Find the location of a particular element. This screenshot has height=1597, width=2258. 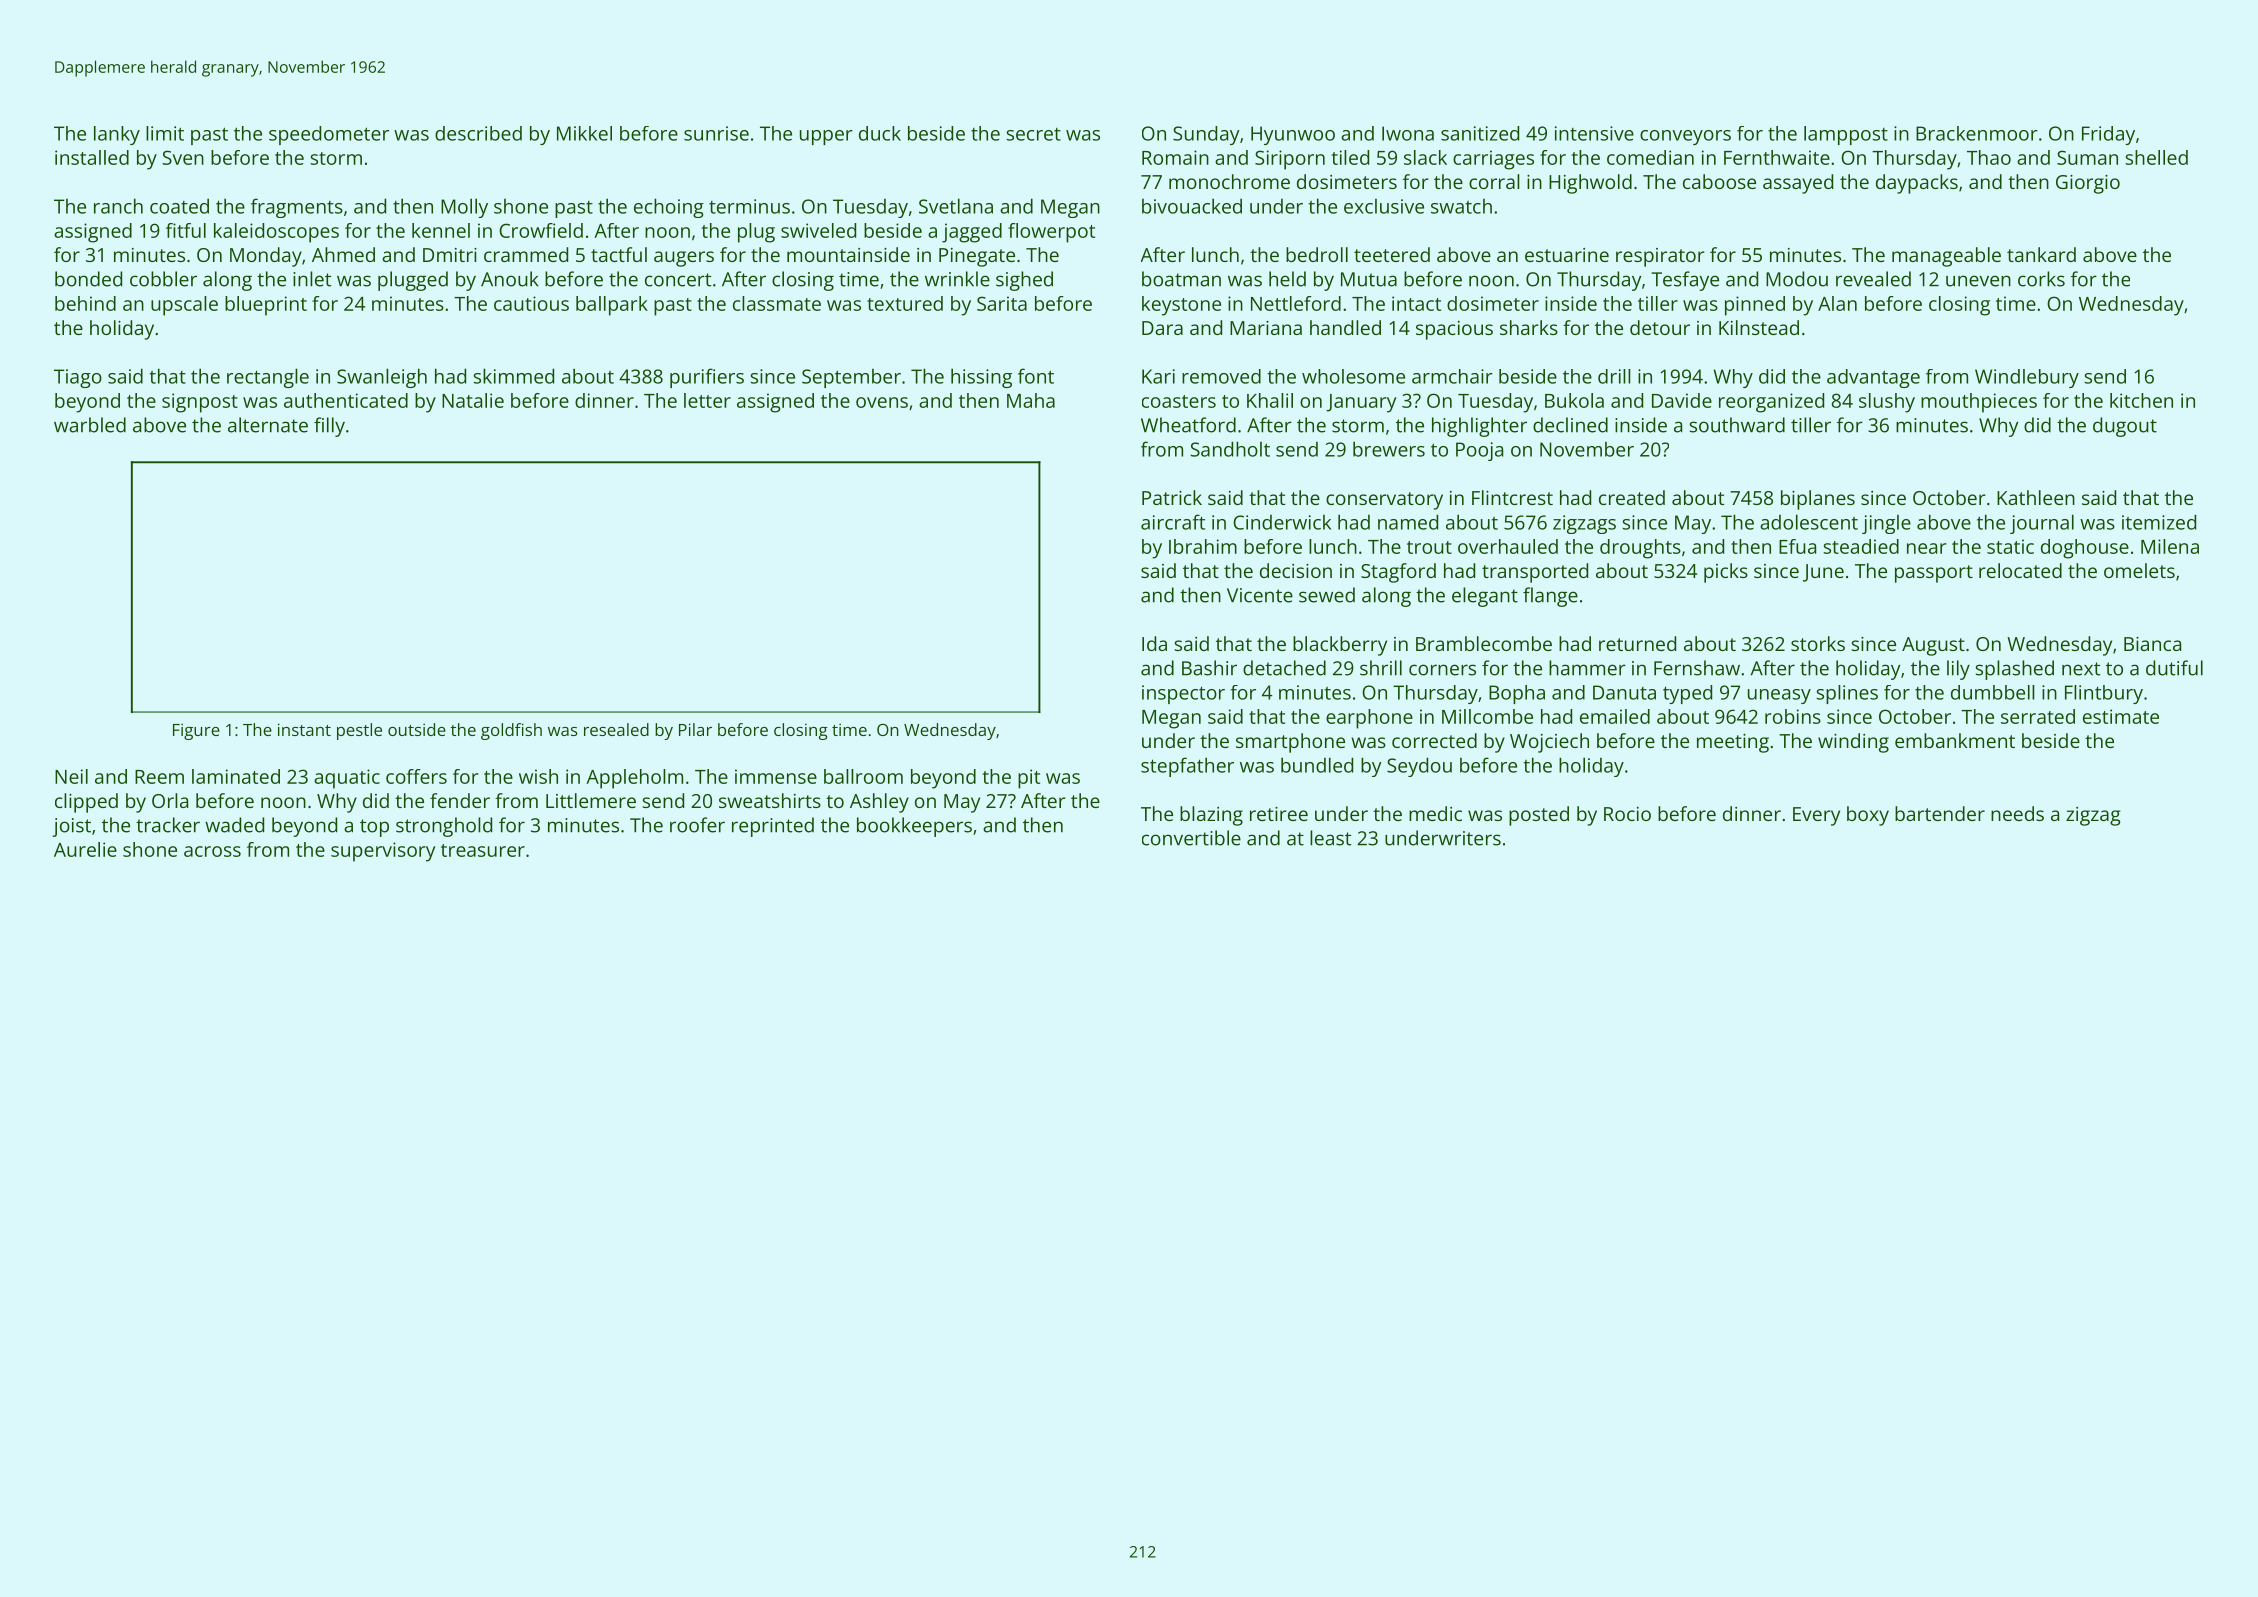

kennel is located at coordinates (441, 230).
